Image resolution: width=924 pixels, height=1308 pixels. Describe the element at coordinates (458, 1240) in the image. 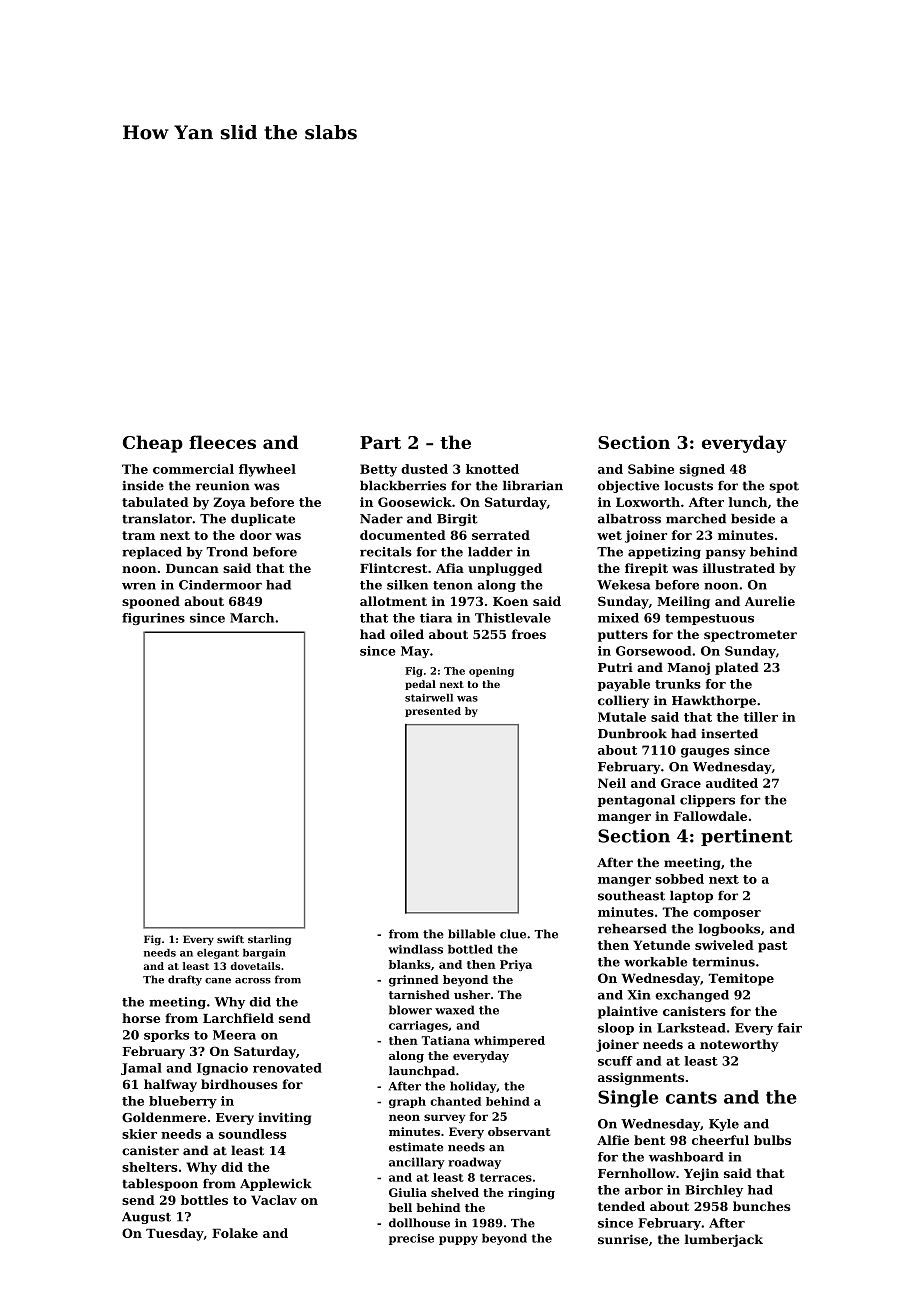

I see `puppy` at that location.
